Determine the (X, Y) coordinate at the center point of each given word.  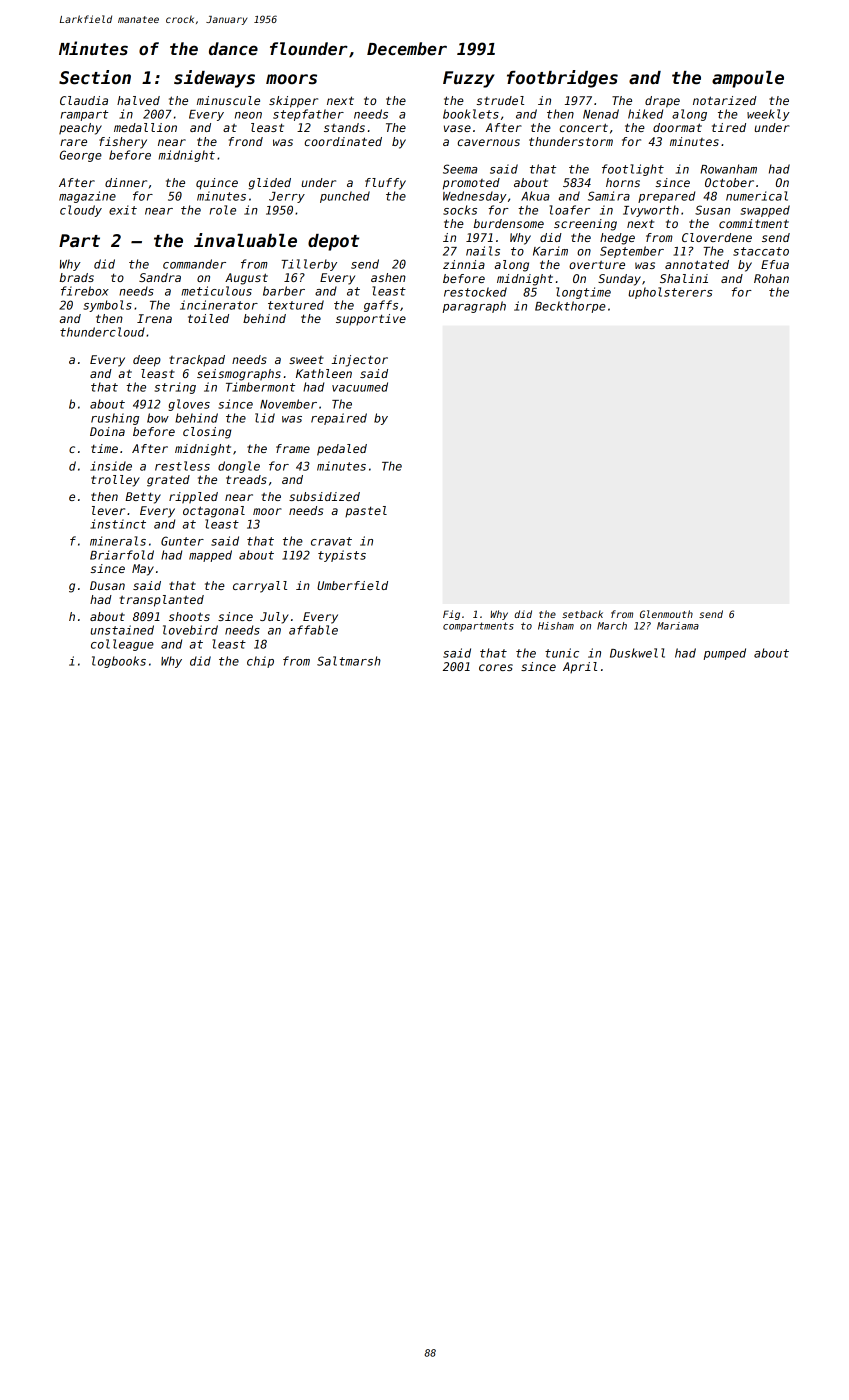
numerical (757, 196)
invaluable (245, 240)
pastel (366, 511)
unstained (122, 630)
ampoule (748, 79)
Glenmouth (666, 614)
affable (313, 630)
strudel (500, 100)
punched (345, 197)
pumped (725, 654)
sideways (214, 79)
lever (108, 510)
